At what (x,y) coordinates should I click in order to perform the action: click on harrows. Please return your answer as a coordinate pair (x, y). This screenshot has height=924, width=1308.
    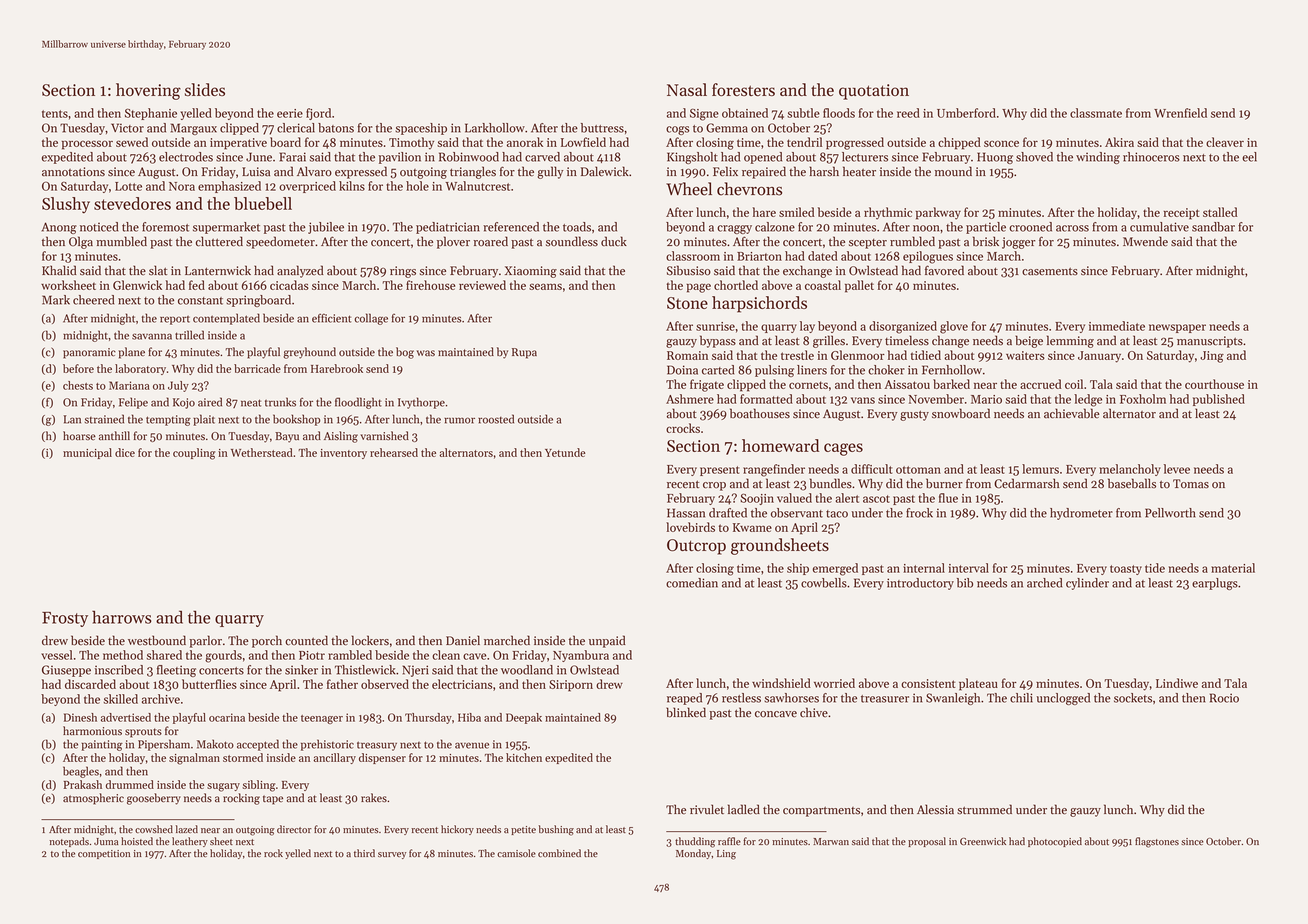
    Looking at the image, I should click on (122, 617).
